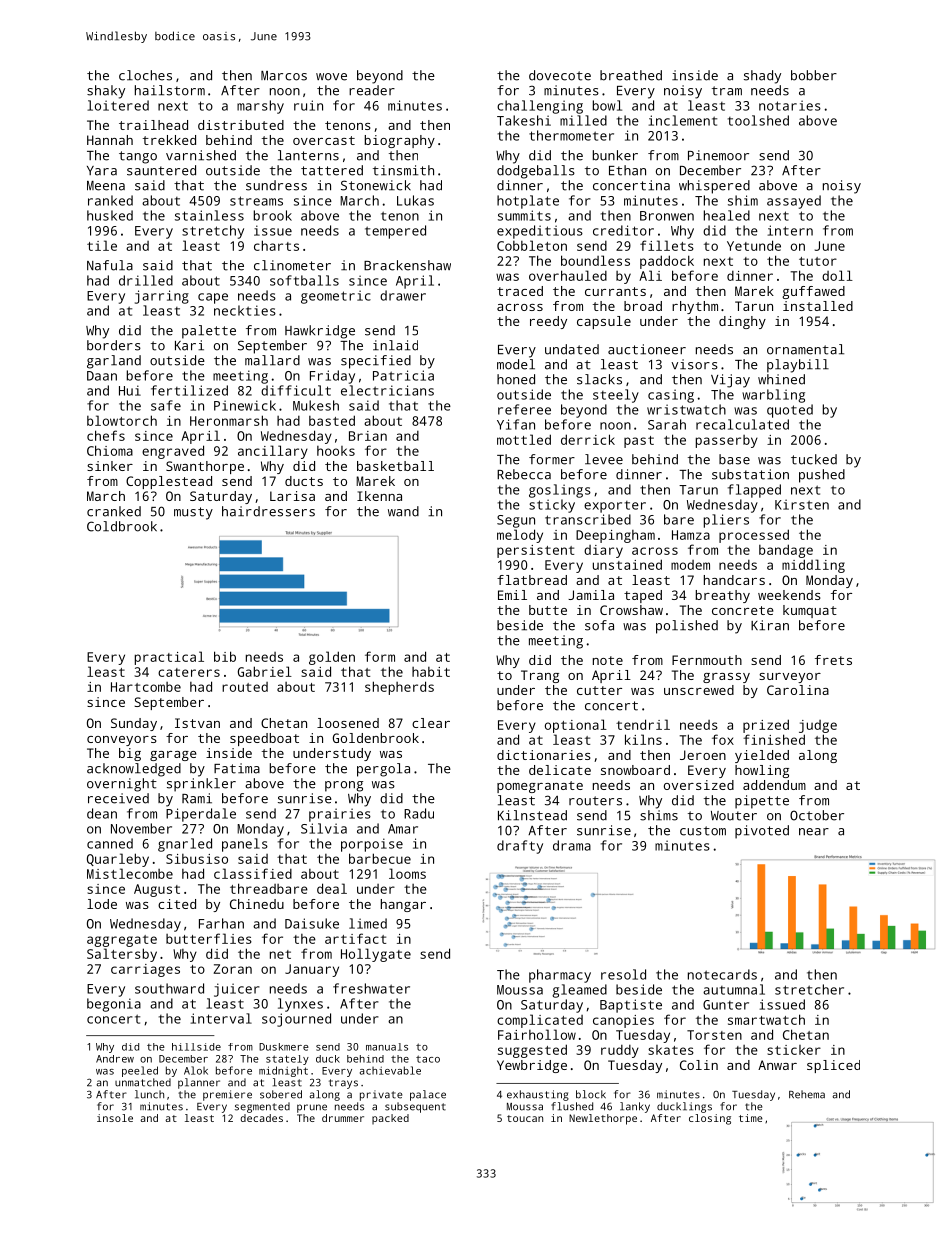  What do you see at coordinates (145, 75) in the image?
I see `cloches` at bounding box center [145, 75].
